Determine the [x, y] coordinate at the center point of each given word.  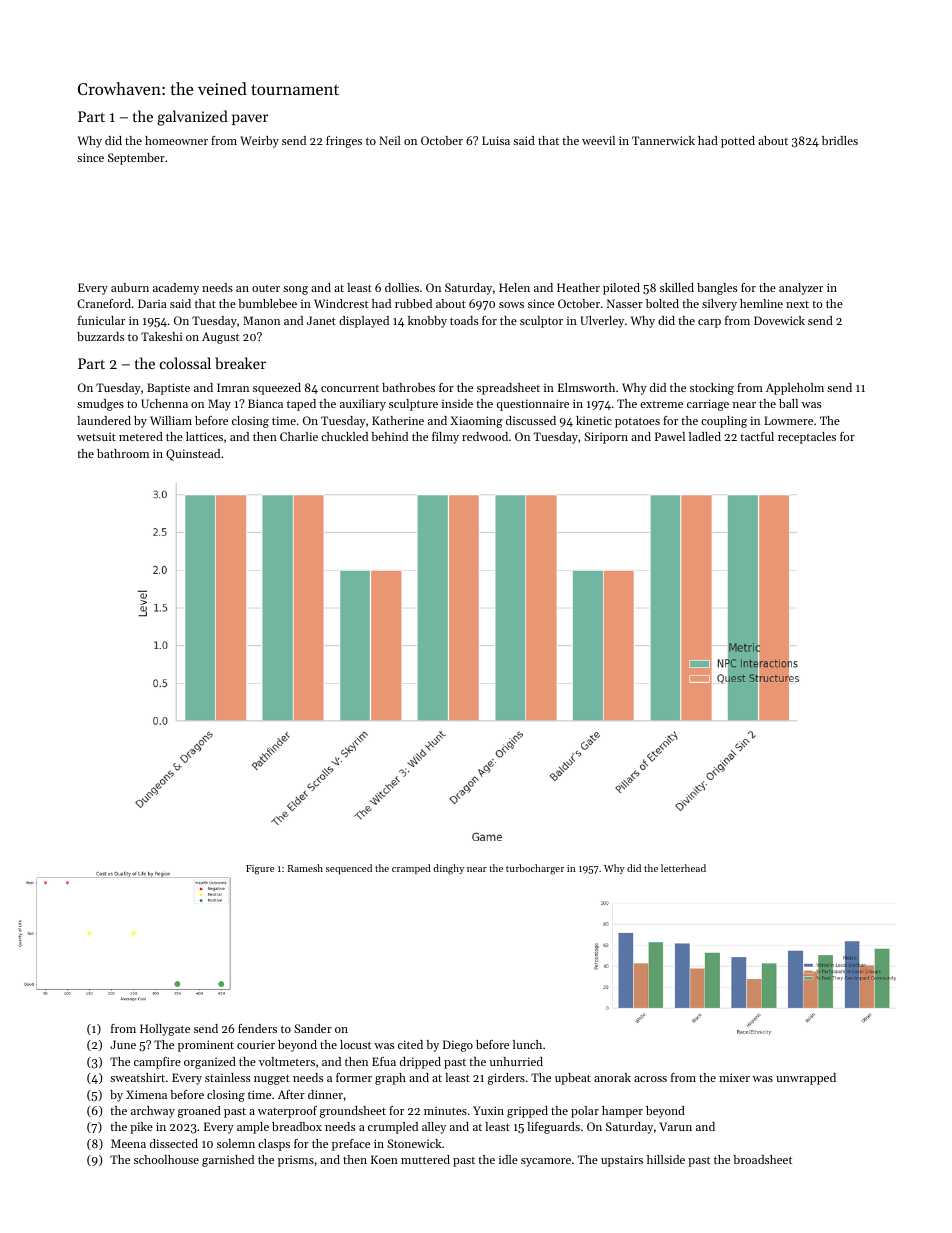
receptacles [807, 438]
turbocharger [535, 869]
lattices [204, 436]
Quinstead [193, 455]
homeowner [176, 140]
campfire [157, 1063]
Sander [313, 1028]
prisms [296, 1161]
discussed [531, 420]
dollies [402, 287]
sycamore [546, 1162]
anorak [612, 1077]
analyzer [801, 289]
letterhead [683, 868]
